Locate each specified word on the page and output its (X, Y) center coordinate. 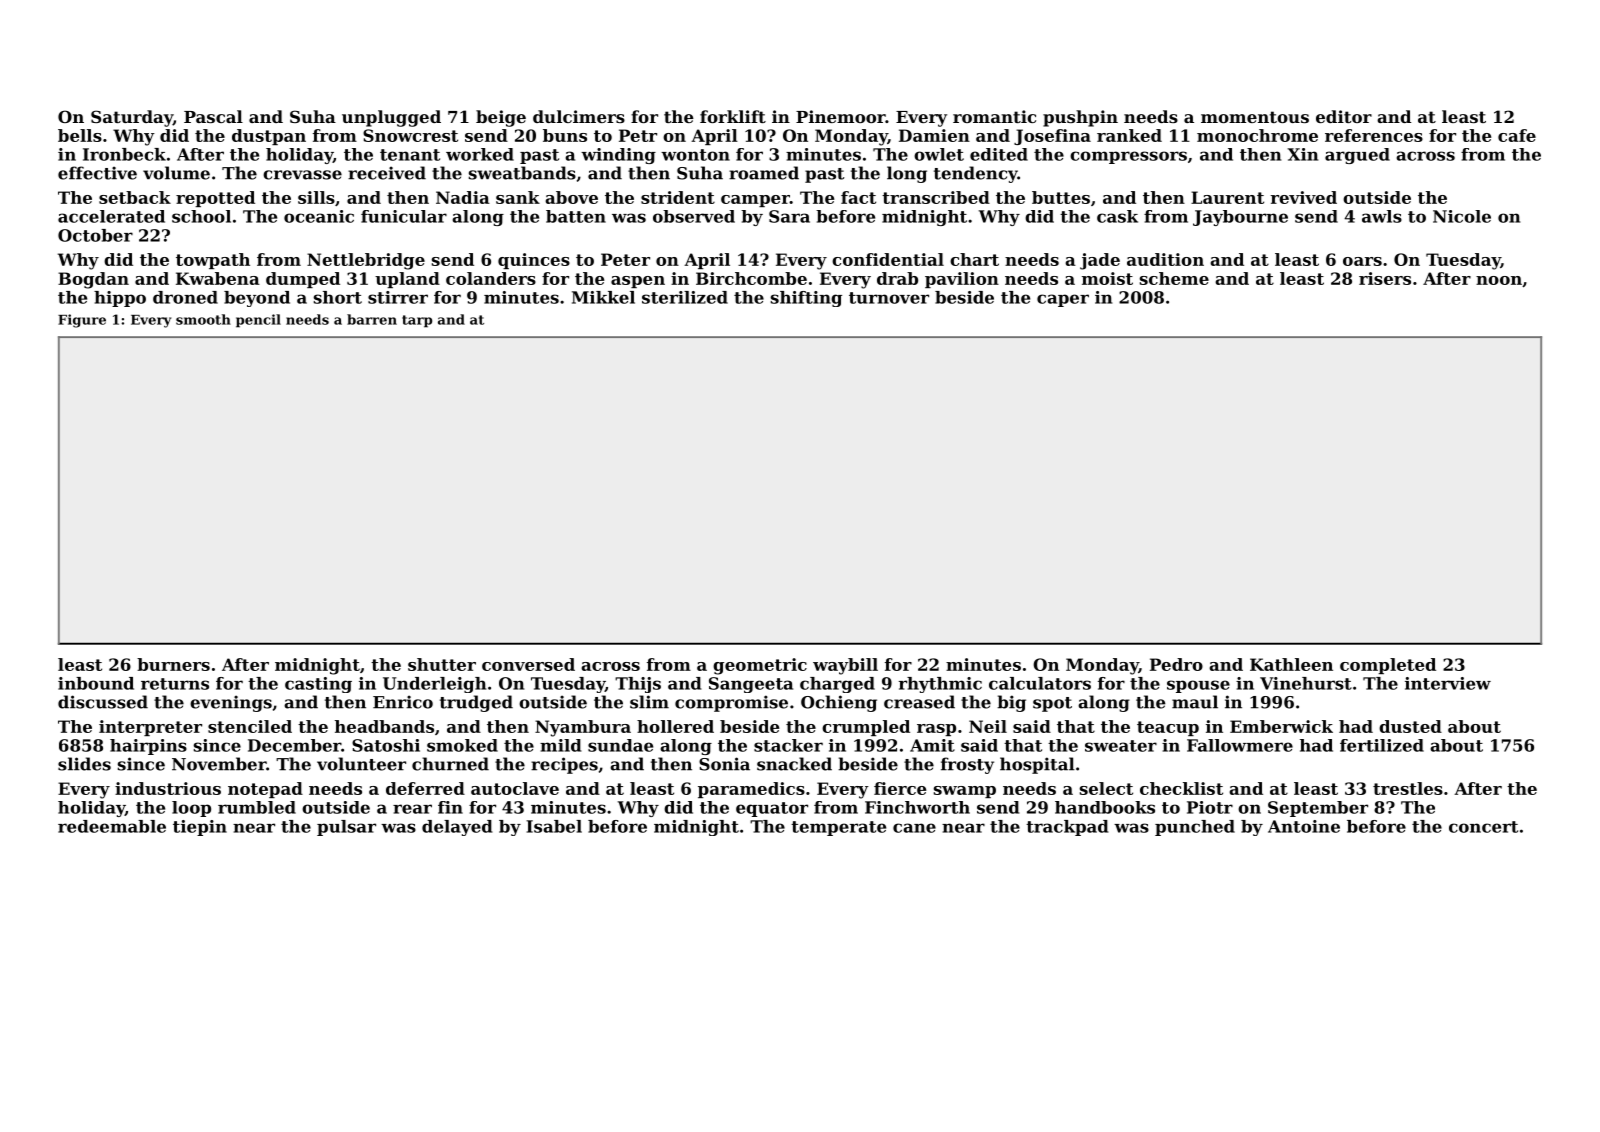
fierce (900, 788)
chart (974, 259)
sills (316, 197)
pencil (258, 321)
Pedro (1176, 664)
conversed (528, 664)
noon (1499, 280)
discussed (103, 702)
